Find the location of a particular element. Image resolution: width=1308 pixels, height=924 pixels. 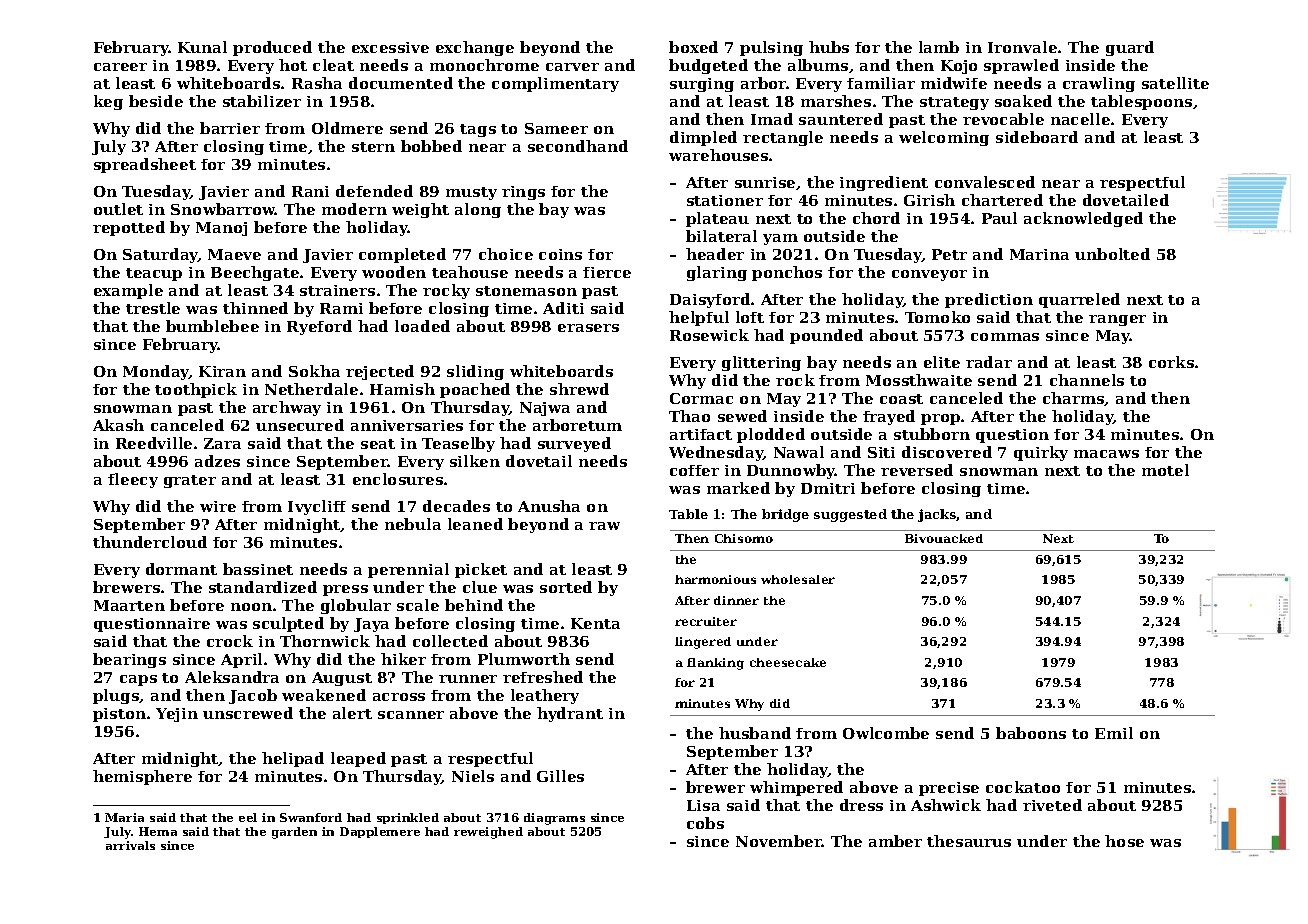

excessive is located at coordinates (390, 47).
